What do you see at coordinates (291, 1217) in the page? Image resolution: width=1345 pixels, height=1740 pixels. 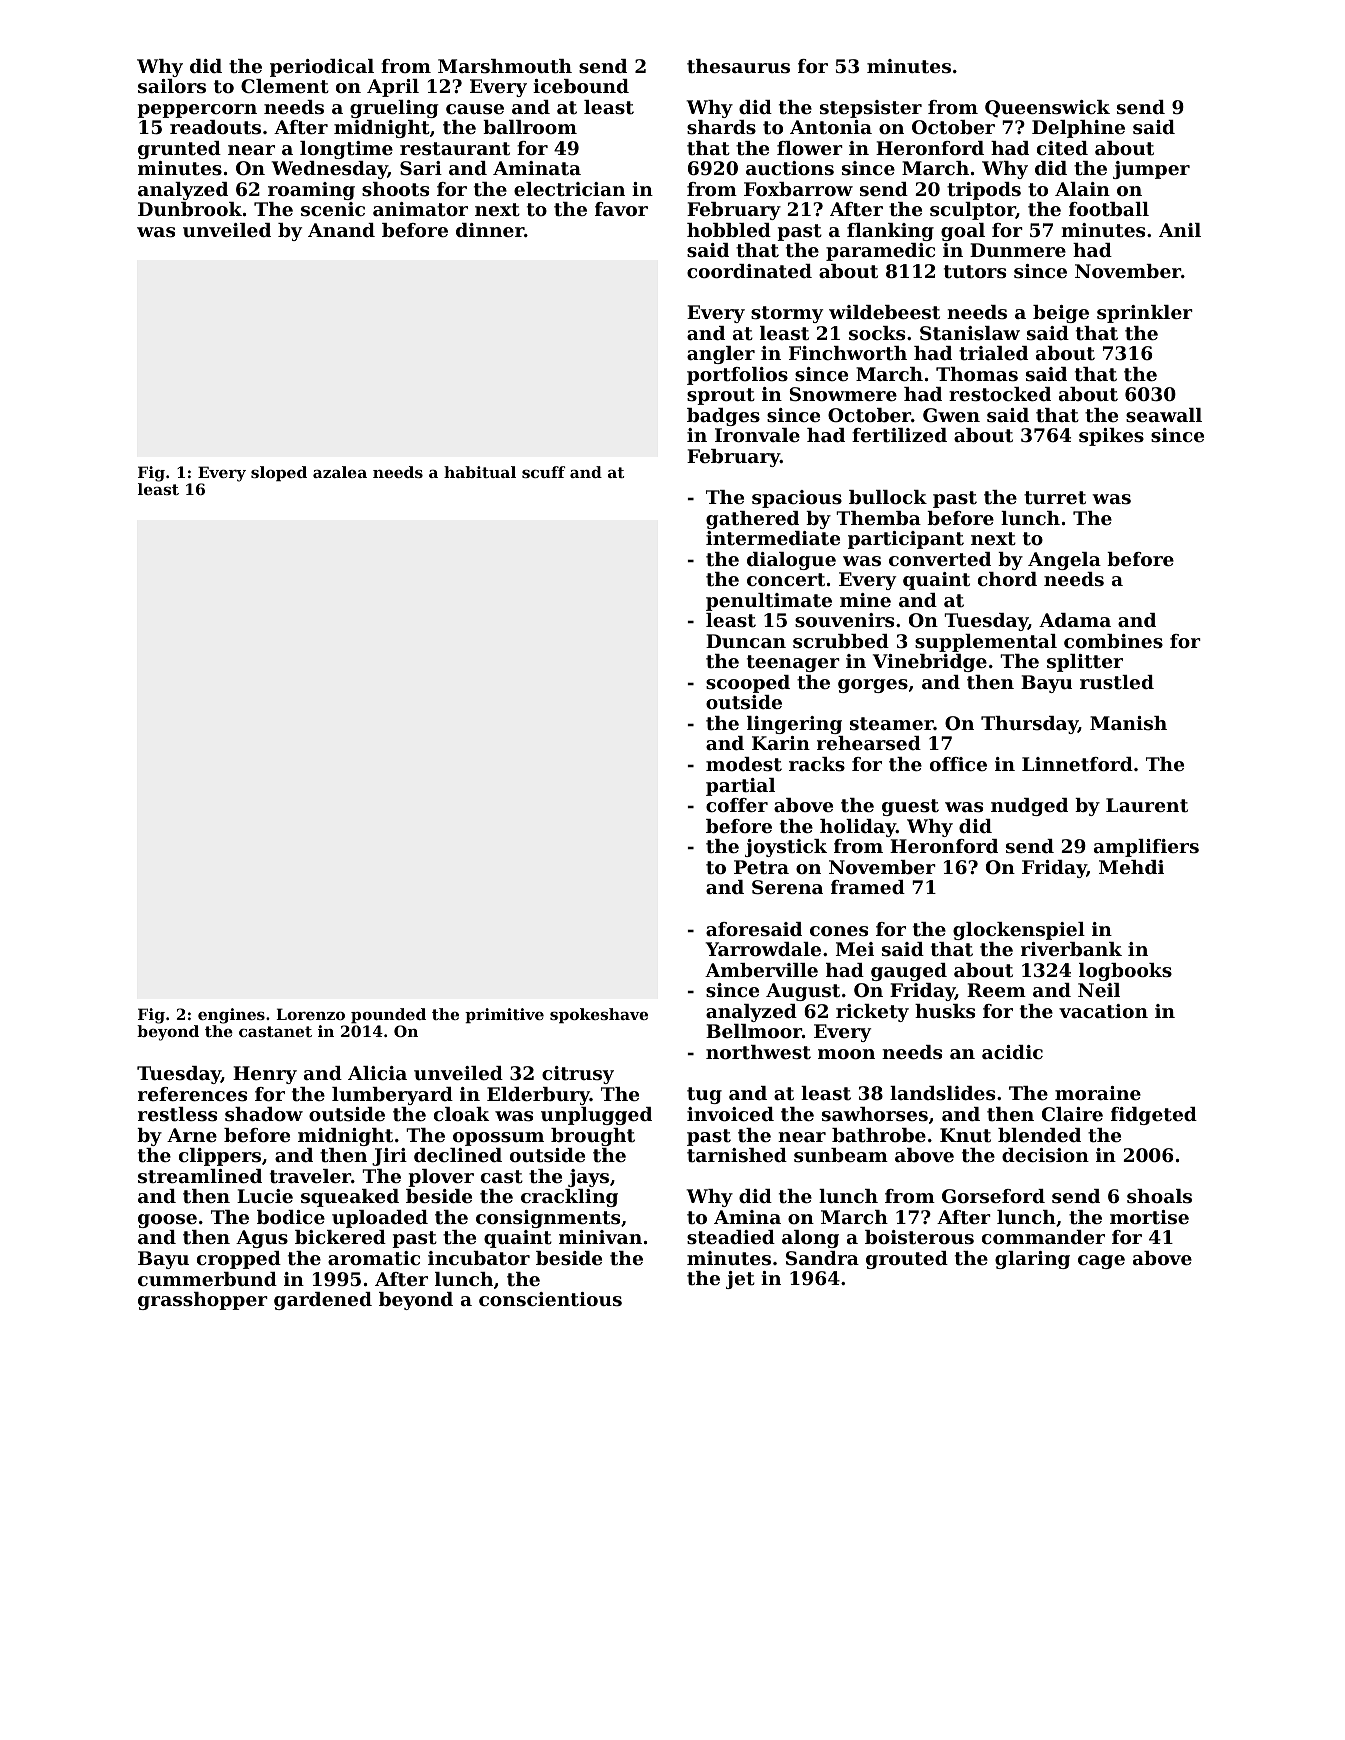 I see `bodice` at bounding box center [291, 1217].
